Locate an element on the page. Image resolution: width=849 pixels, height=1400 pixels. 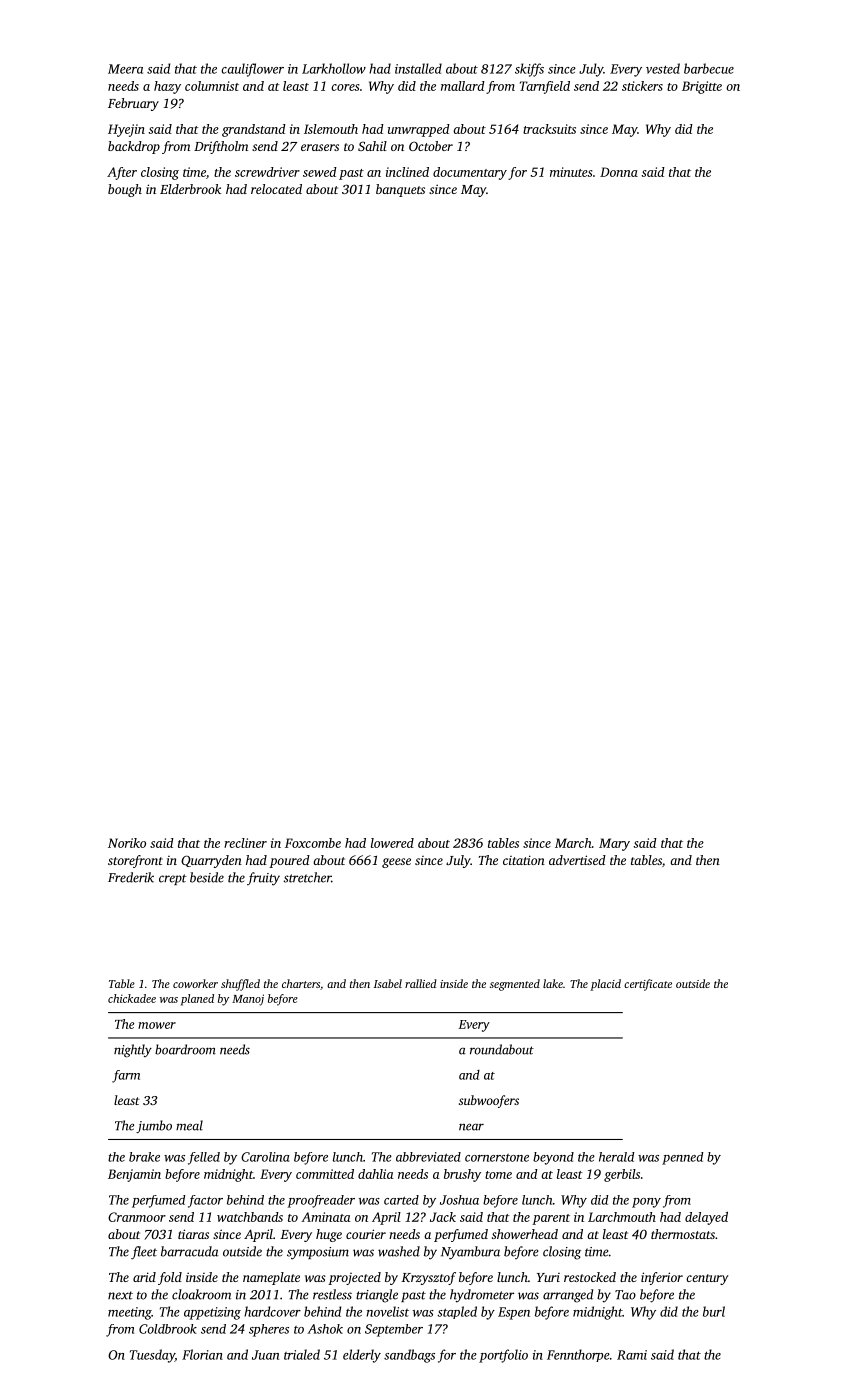
minutes is located at coordinates (571, 172).
